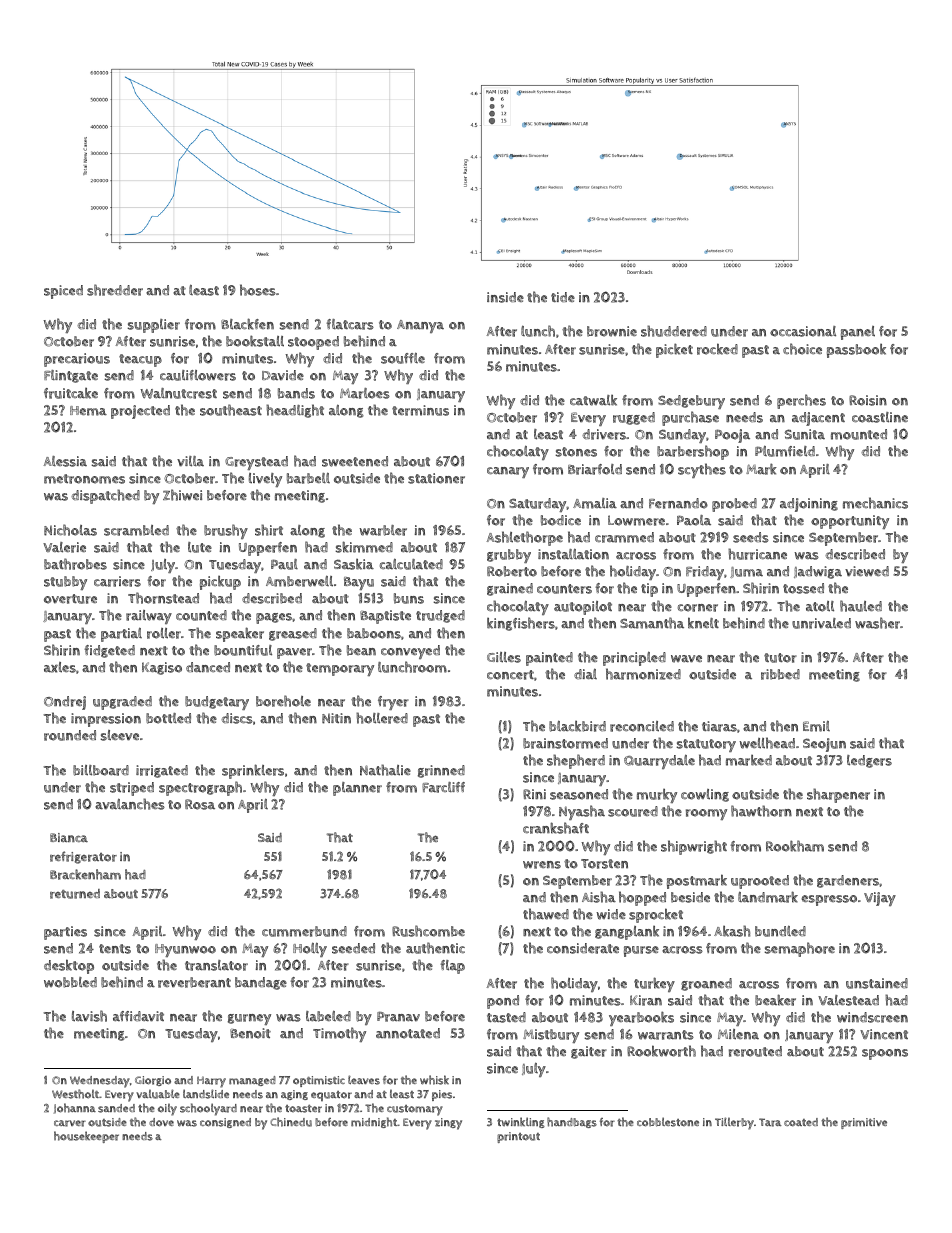  What do you see at coordinates (674, 331) in the screenshot?
I see `shuddered` at bounding box center [674, 331].
